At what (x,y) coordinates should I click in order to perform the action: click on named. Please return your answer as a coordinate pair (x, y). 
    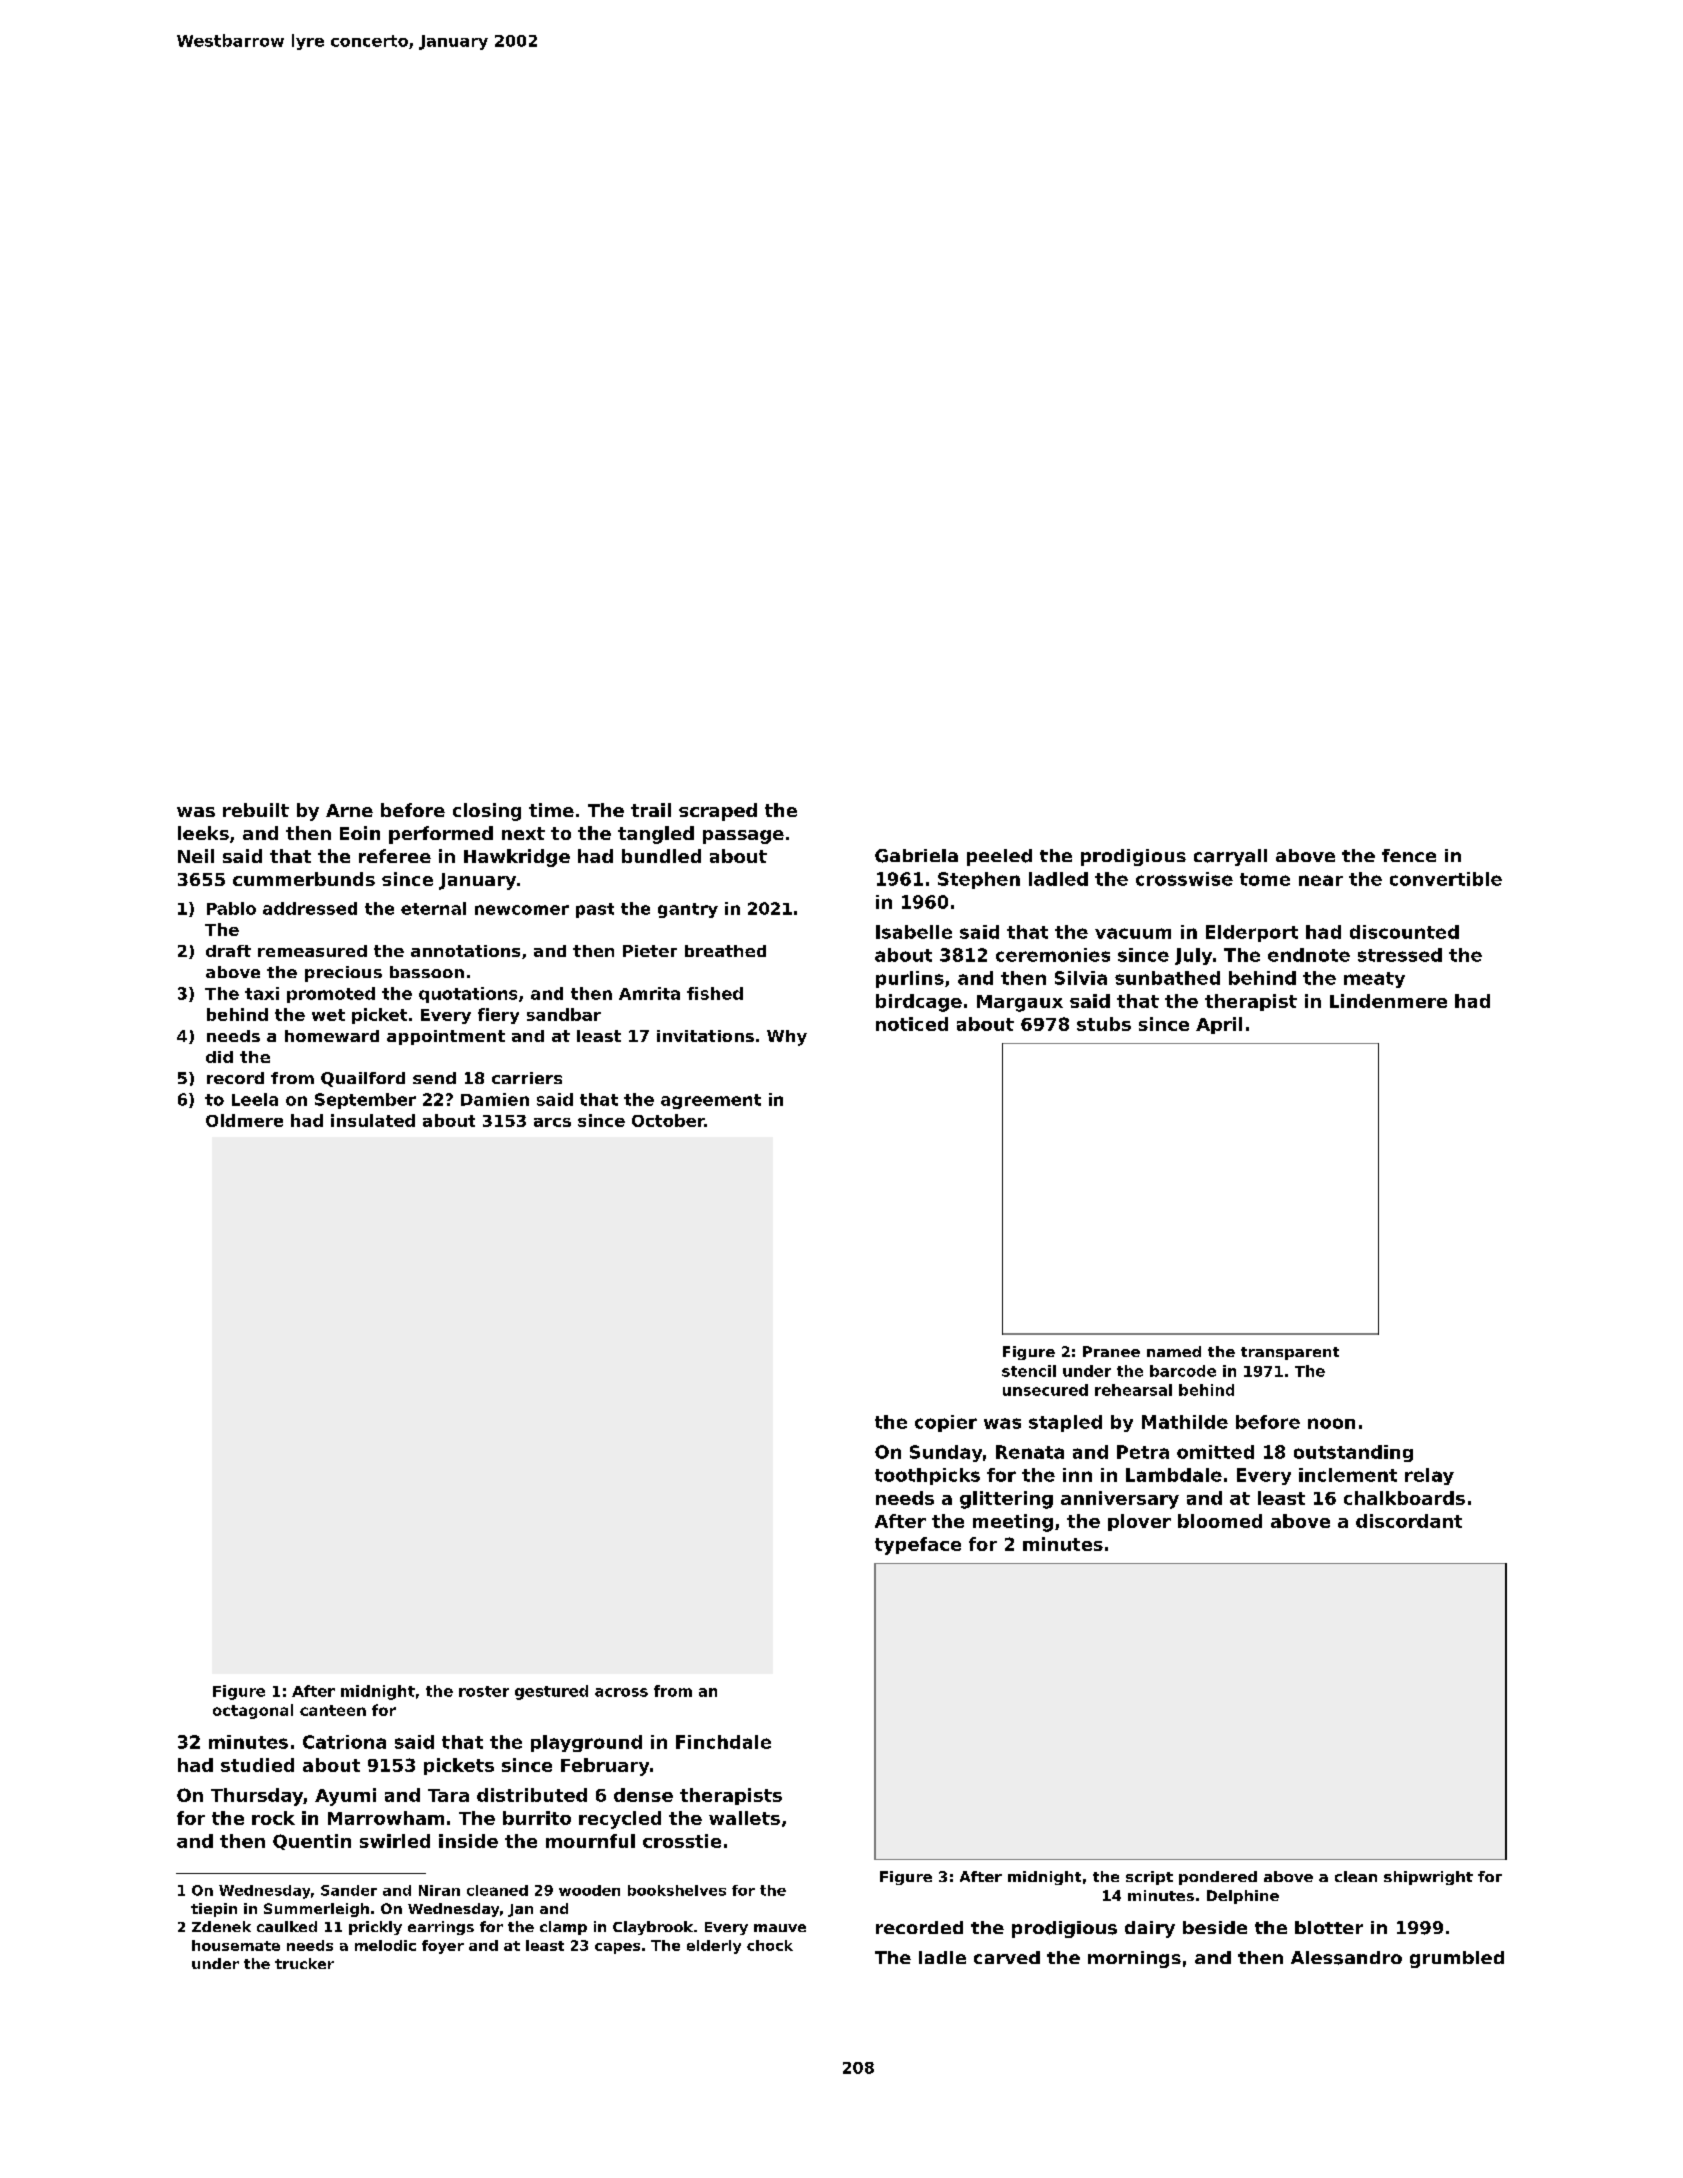
    Looking at the image, I should click on (1174, 1351).
